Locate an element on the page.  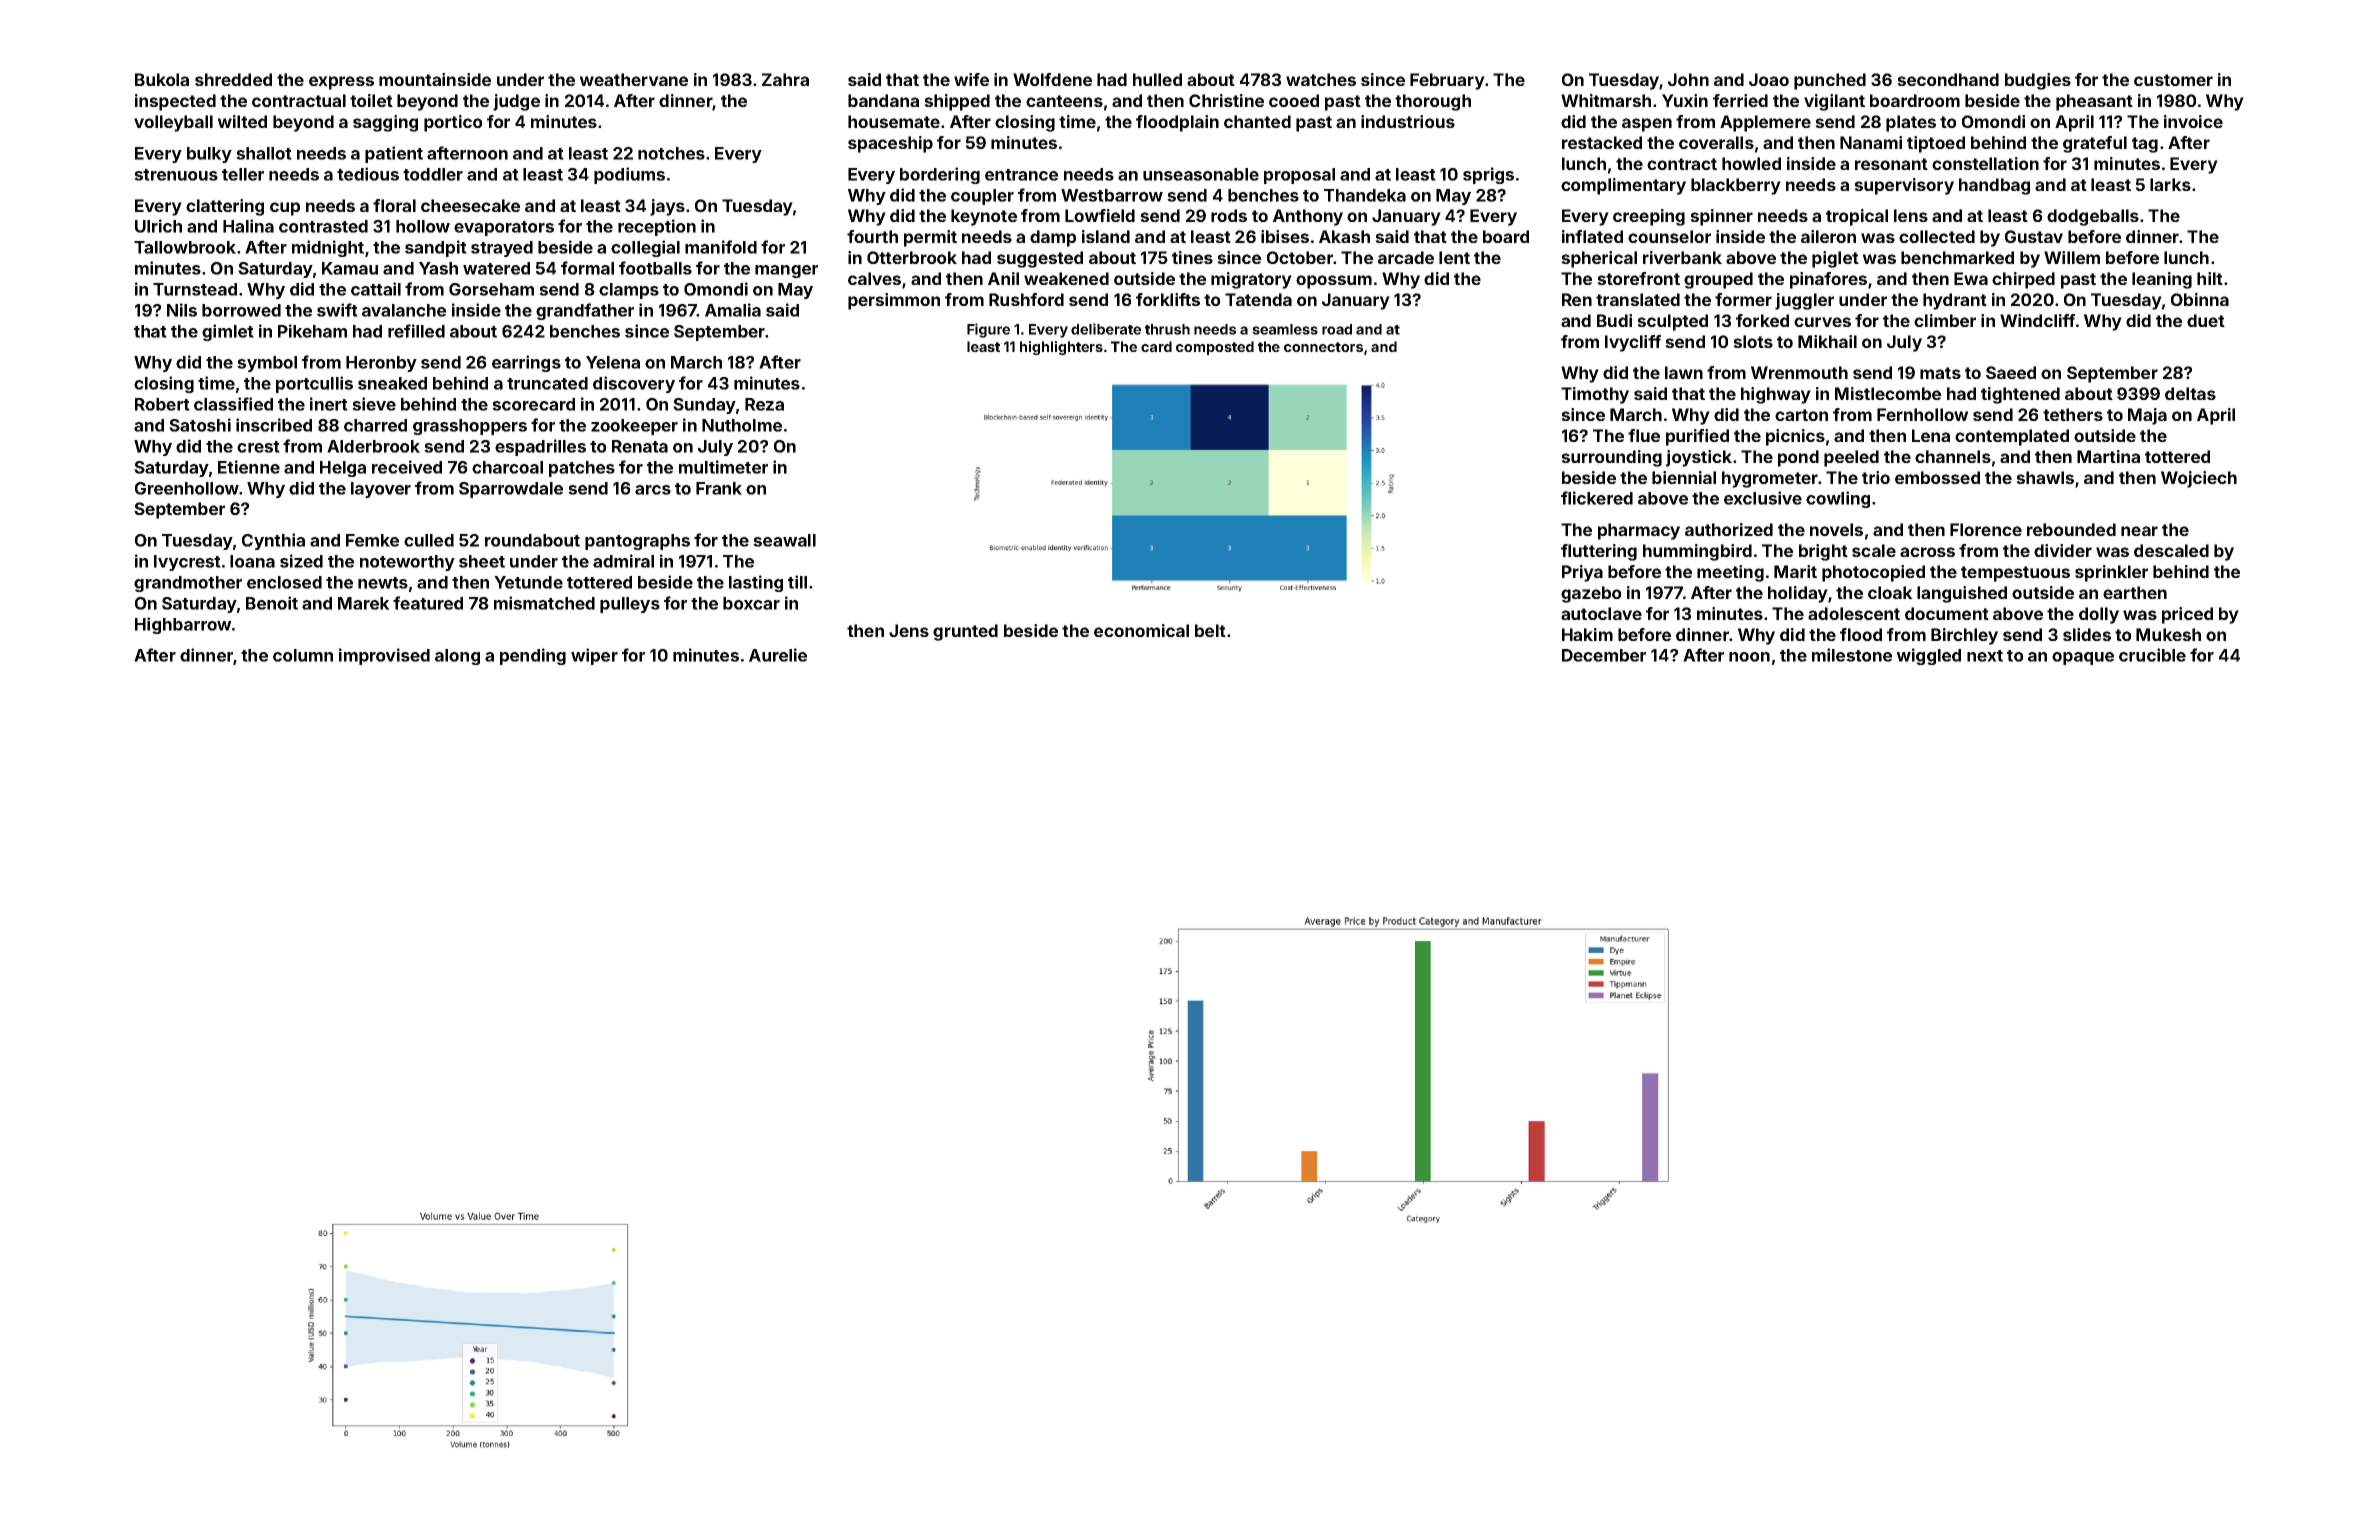
wiper is located at coordinates (594, 656).
